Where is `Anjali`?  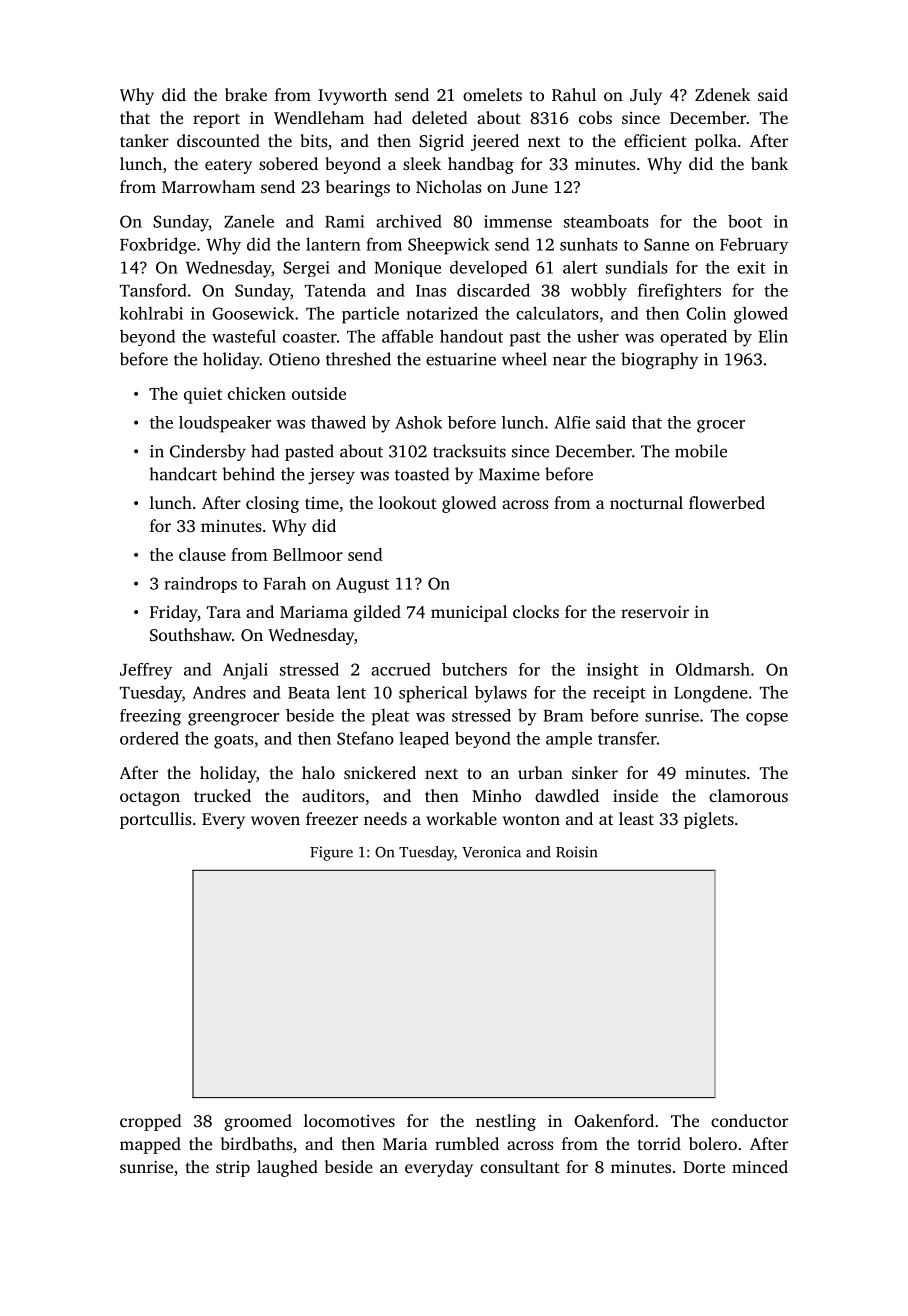 Anjali is located at coordinates (245, 671).
